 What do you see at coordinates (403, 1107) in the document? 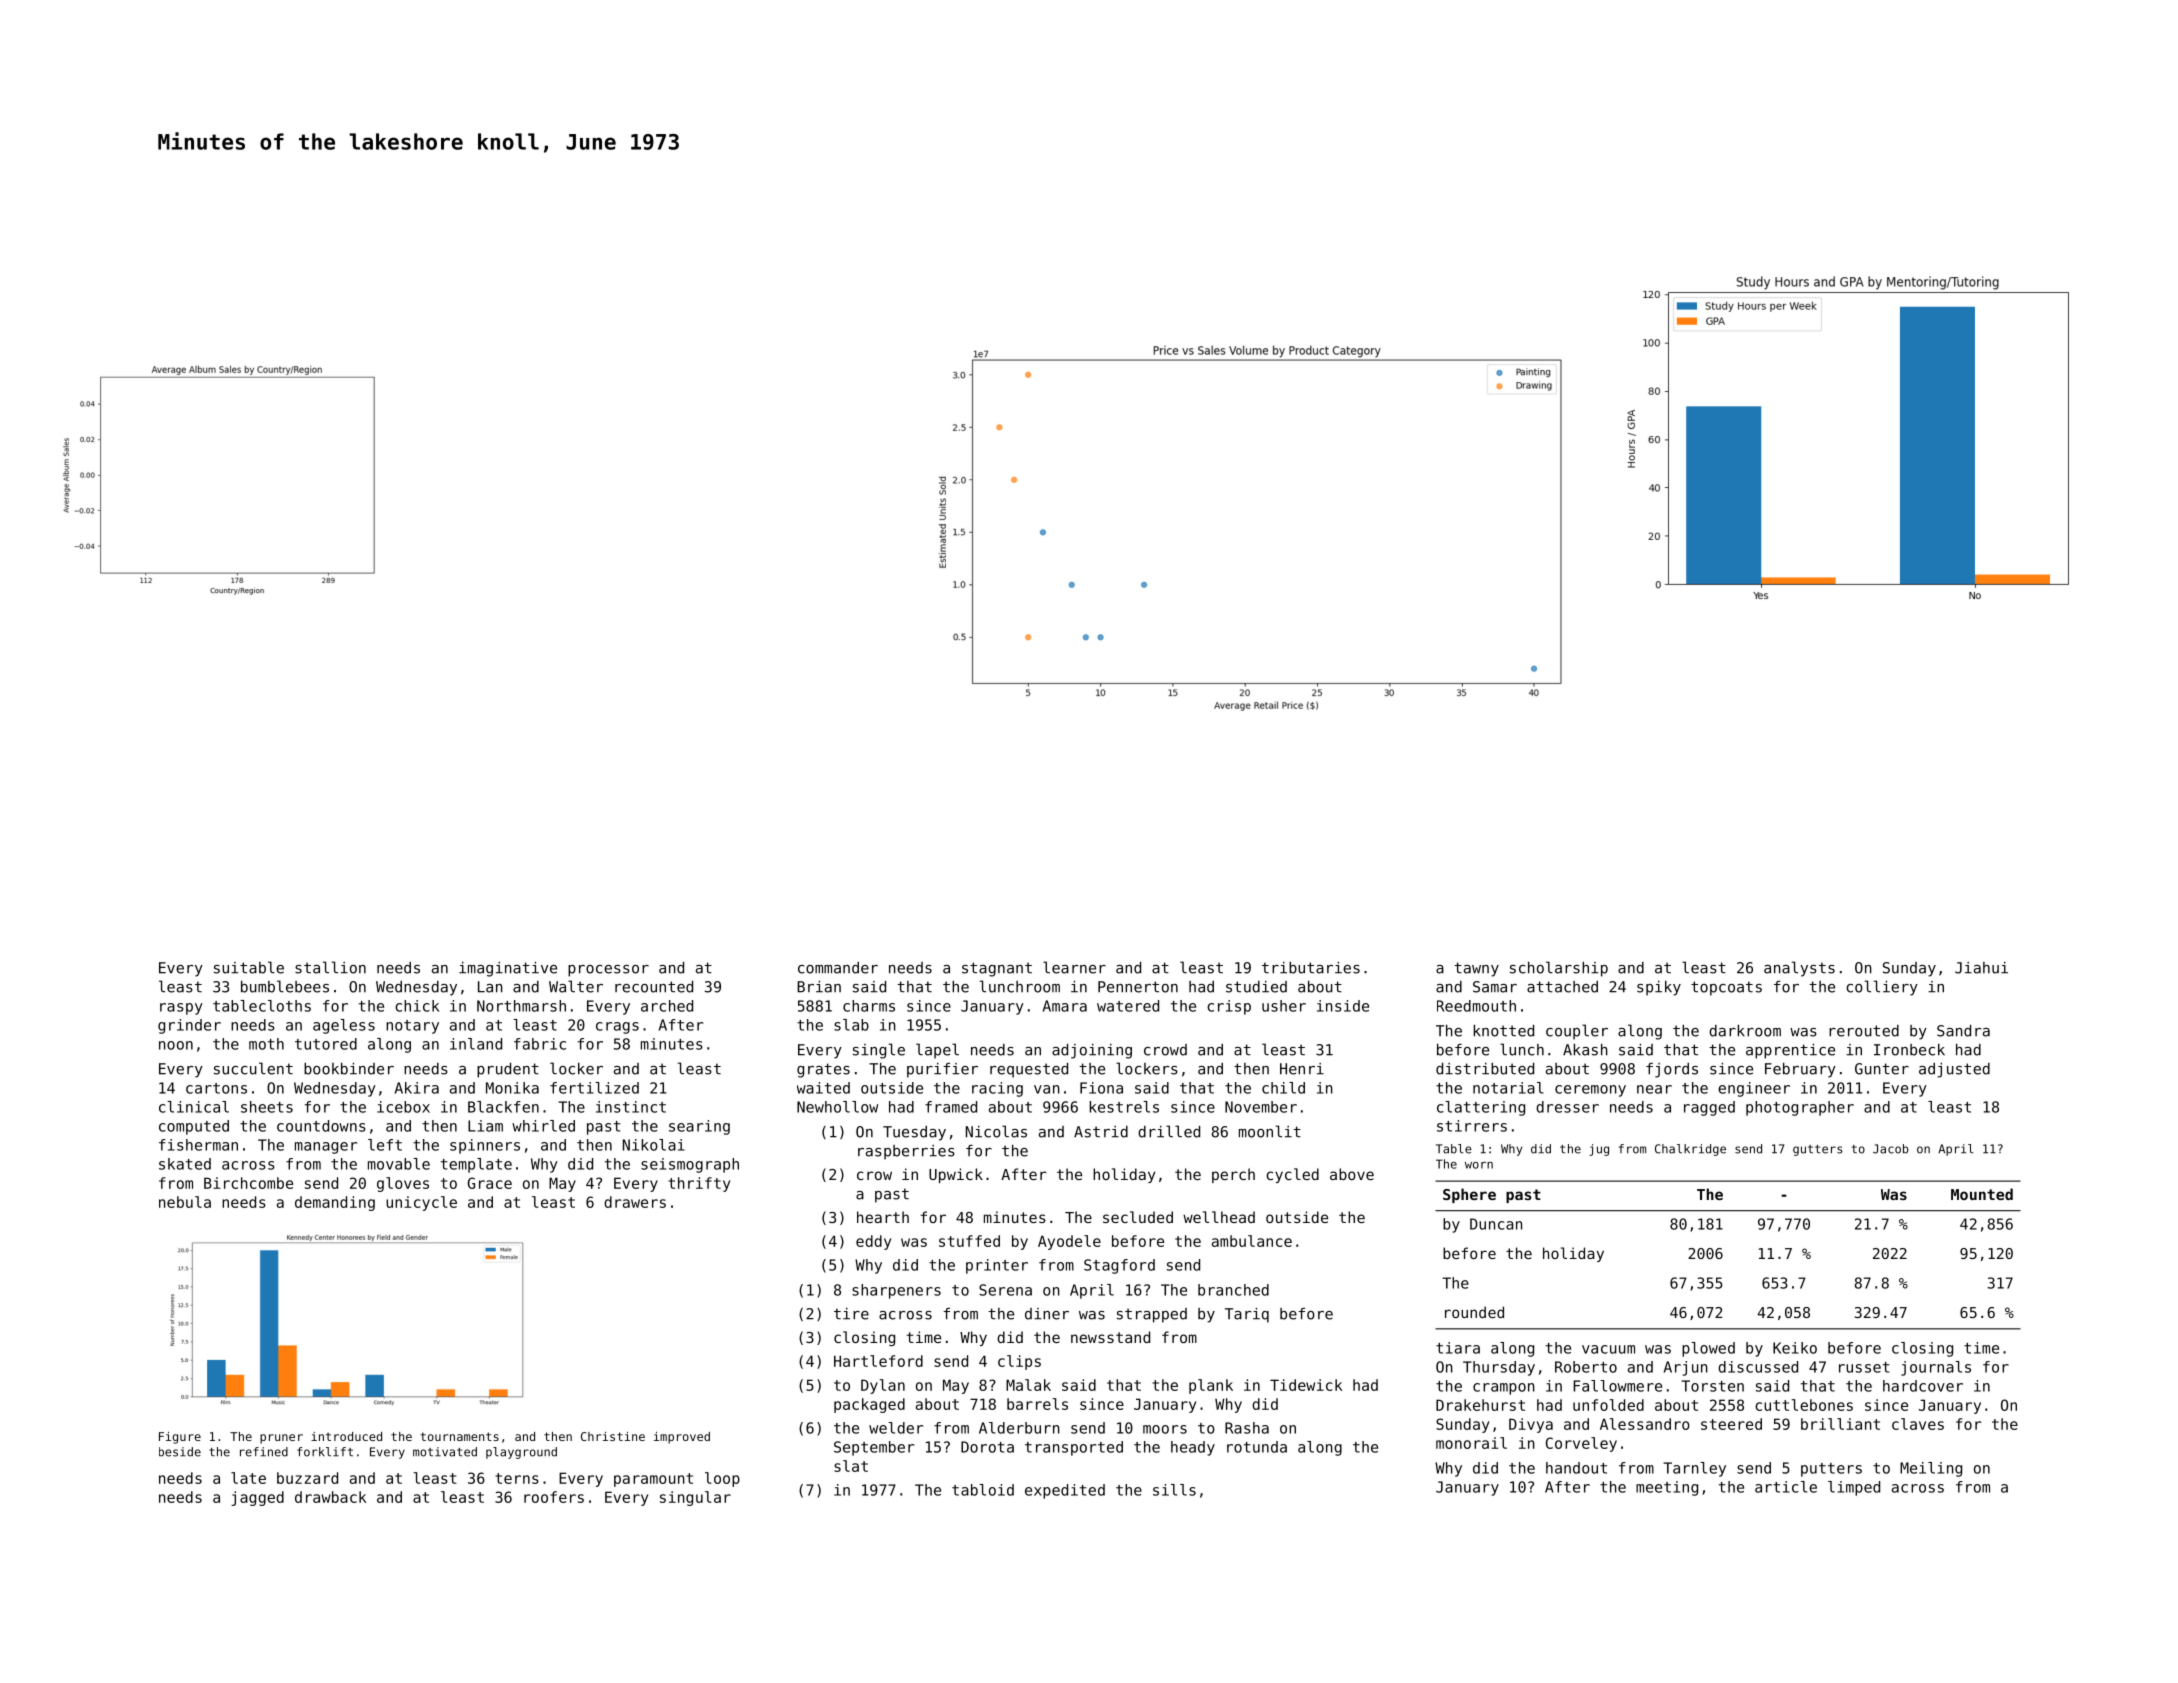
I see `icebox` at bounding box center [403, 1107].
